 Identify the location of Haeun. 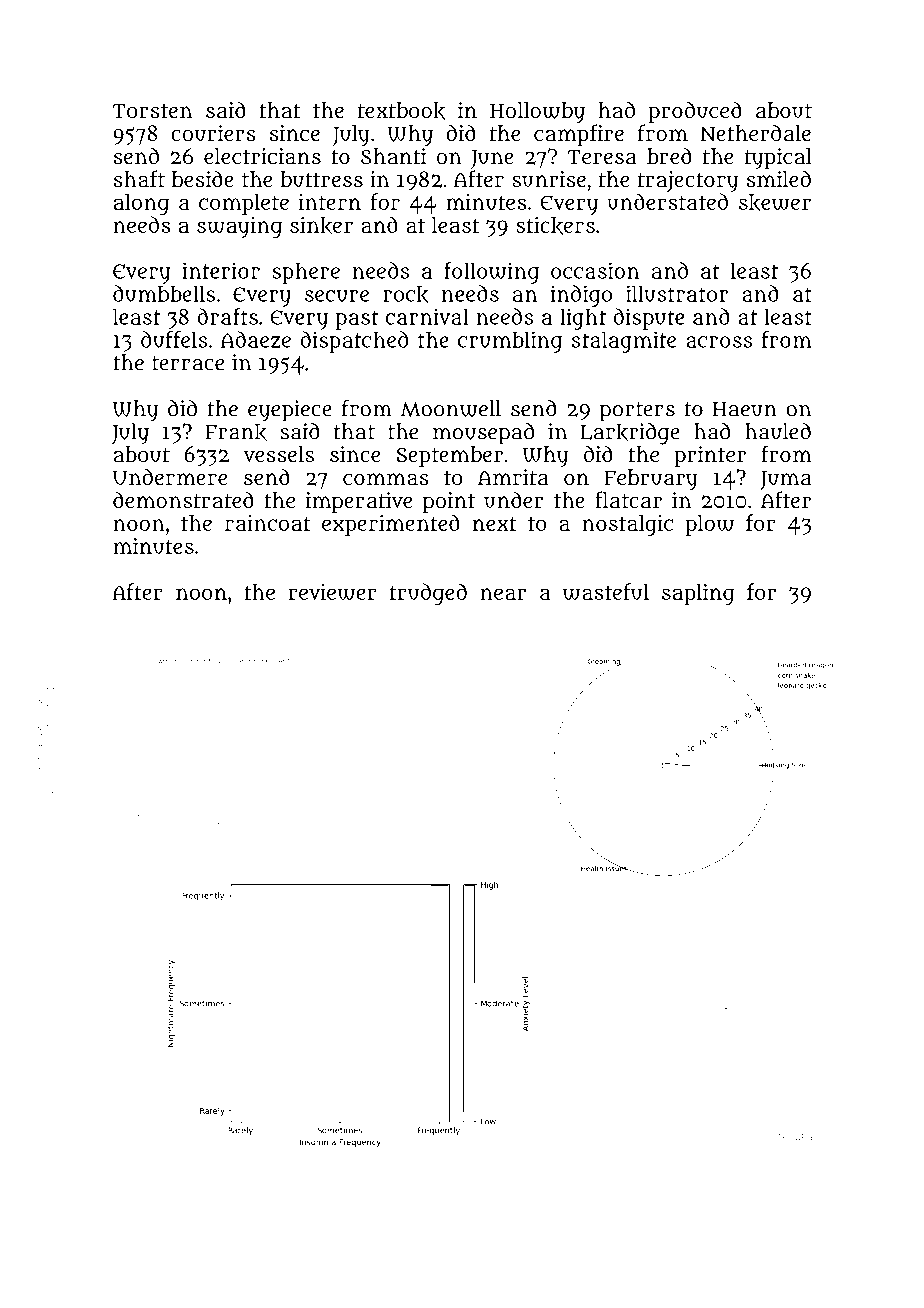
(745, 409).
